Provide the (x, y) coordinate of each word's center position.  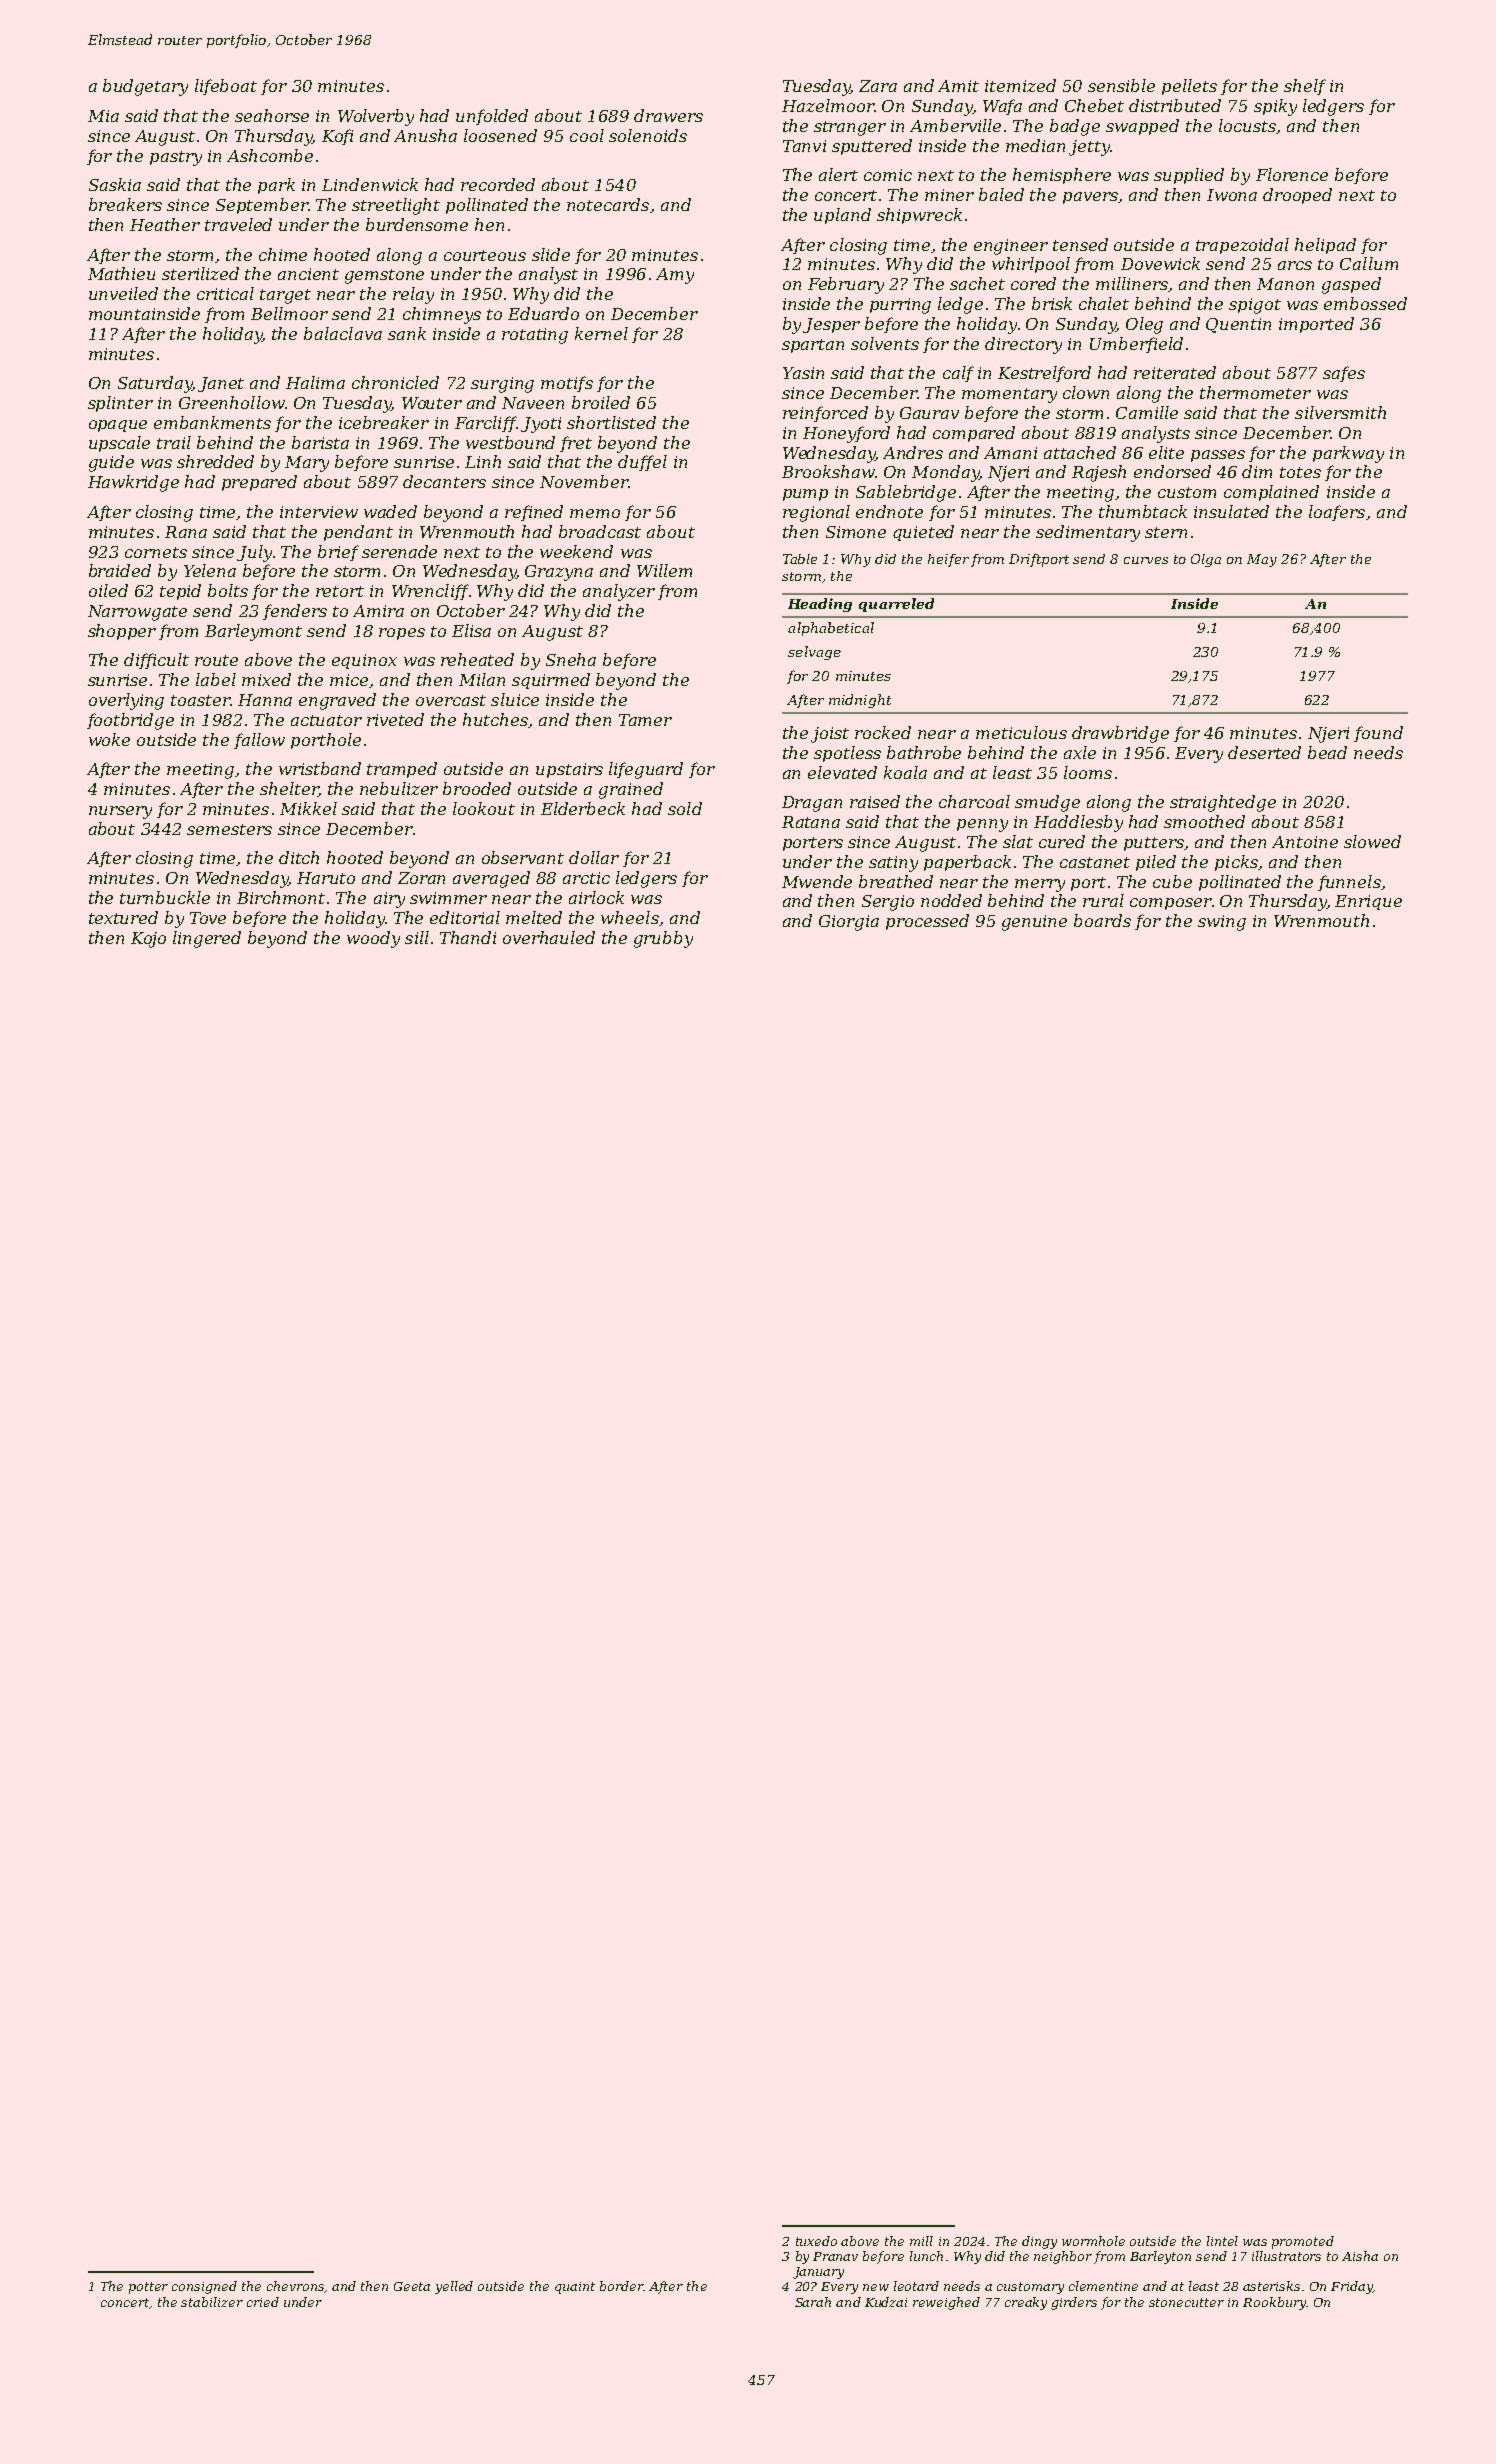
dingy (1039, 2242)
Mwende (817, 881)
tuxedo (816, 2241)
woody (373, 939)
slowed (1372, 841)
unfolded (492, 117)
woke (109, 739)
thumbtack (1143, 511)
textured (123, 917)
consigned (204, 2287)
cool (587, 135)
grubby (663, 939)
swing (1222, 923)
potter (148, 2288)
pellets (1189, 87)
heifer (948, 560)
